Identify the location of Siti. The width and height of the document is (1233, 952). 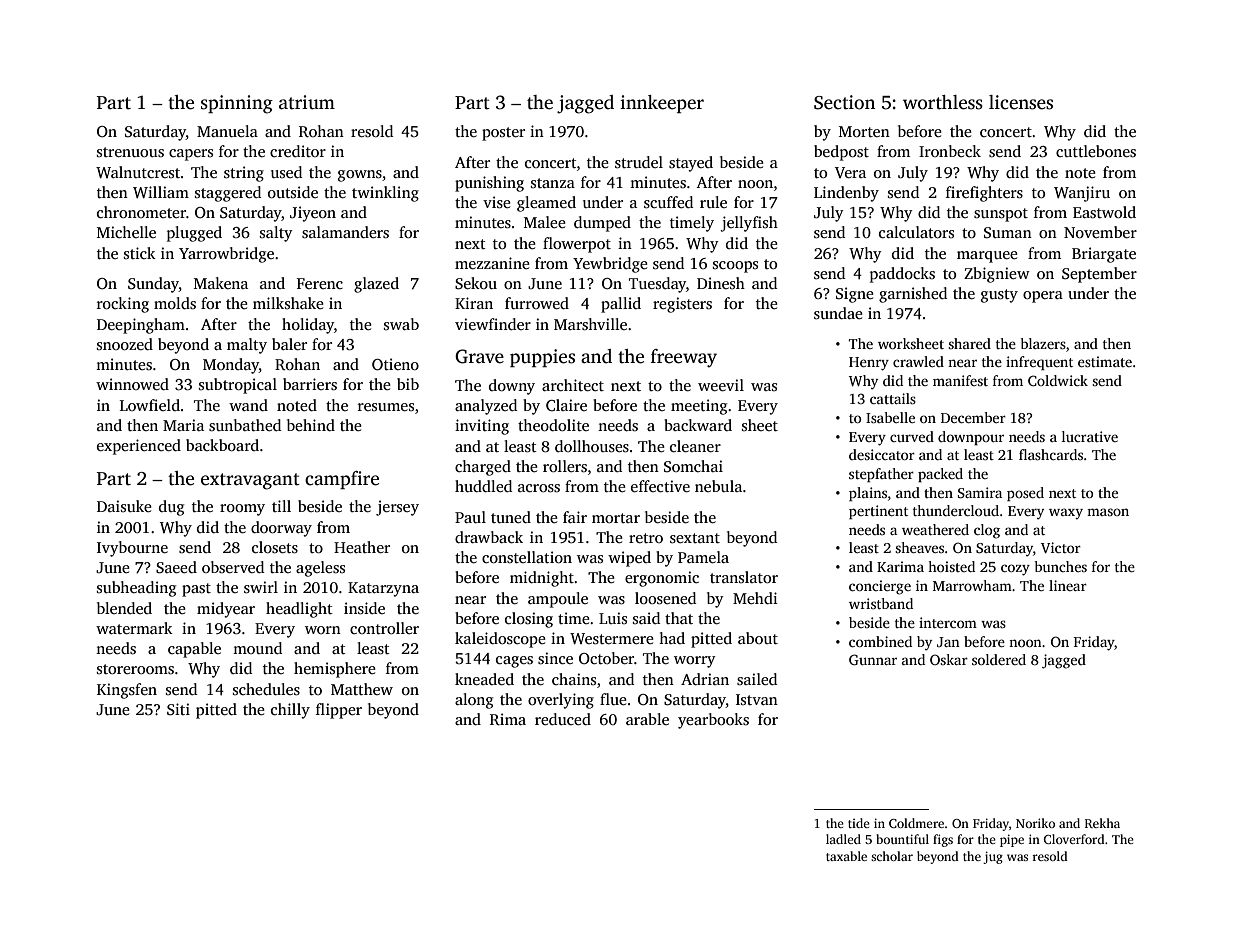
(178, 709).
